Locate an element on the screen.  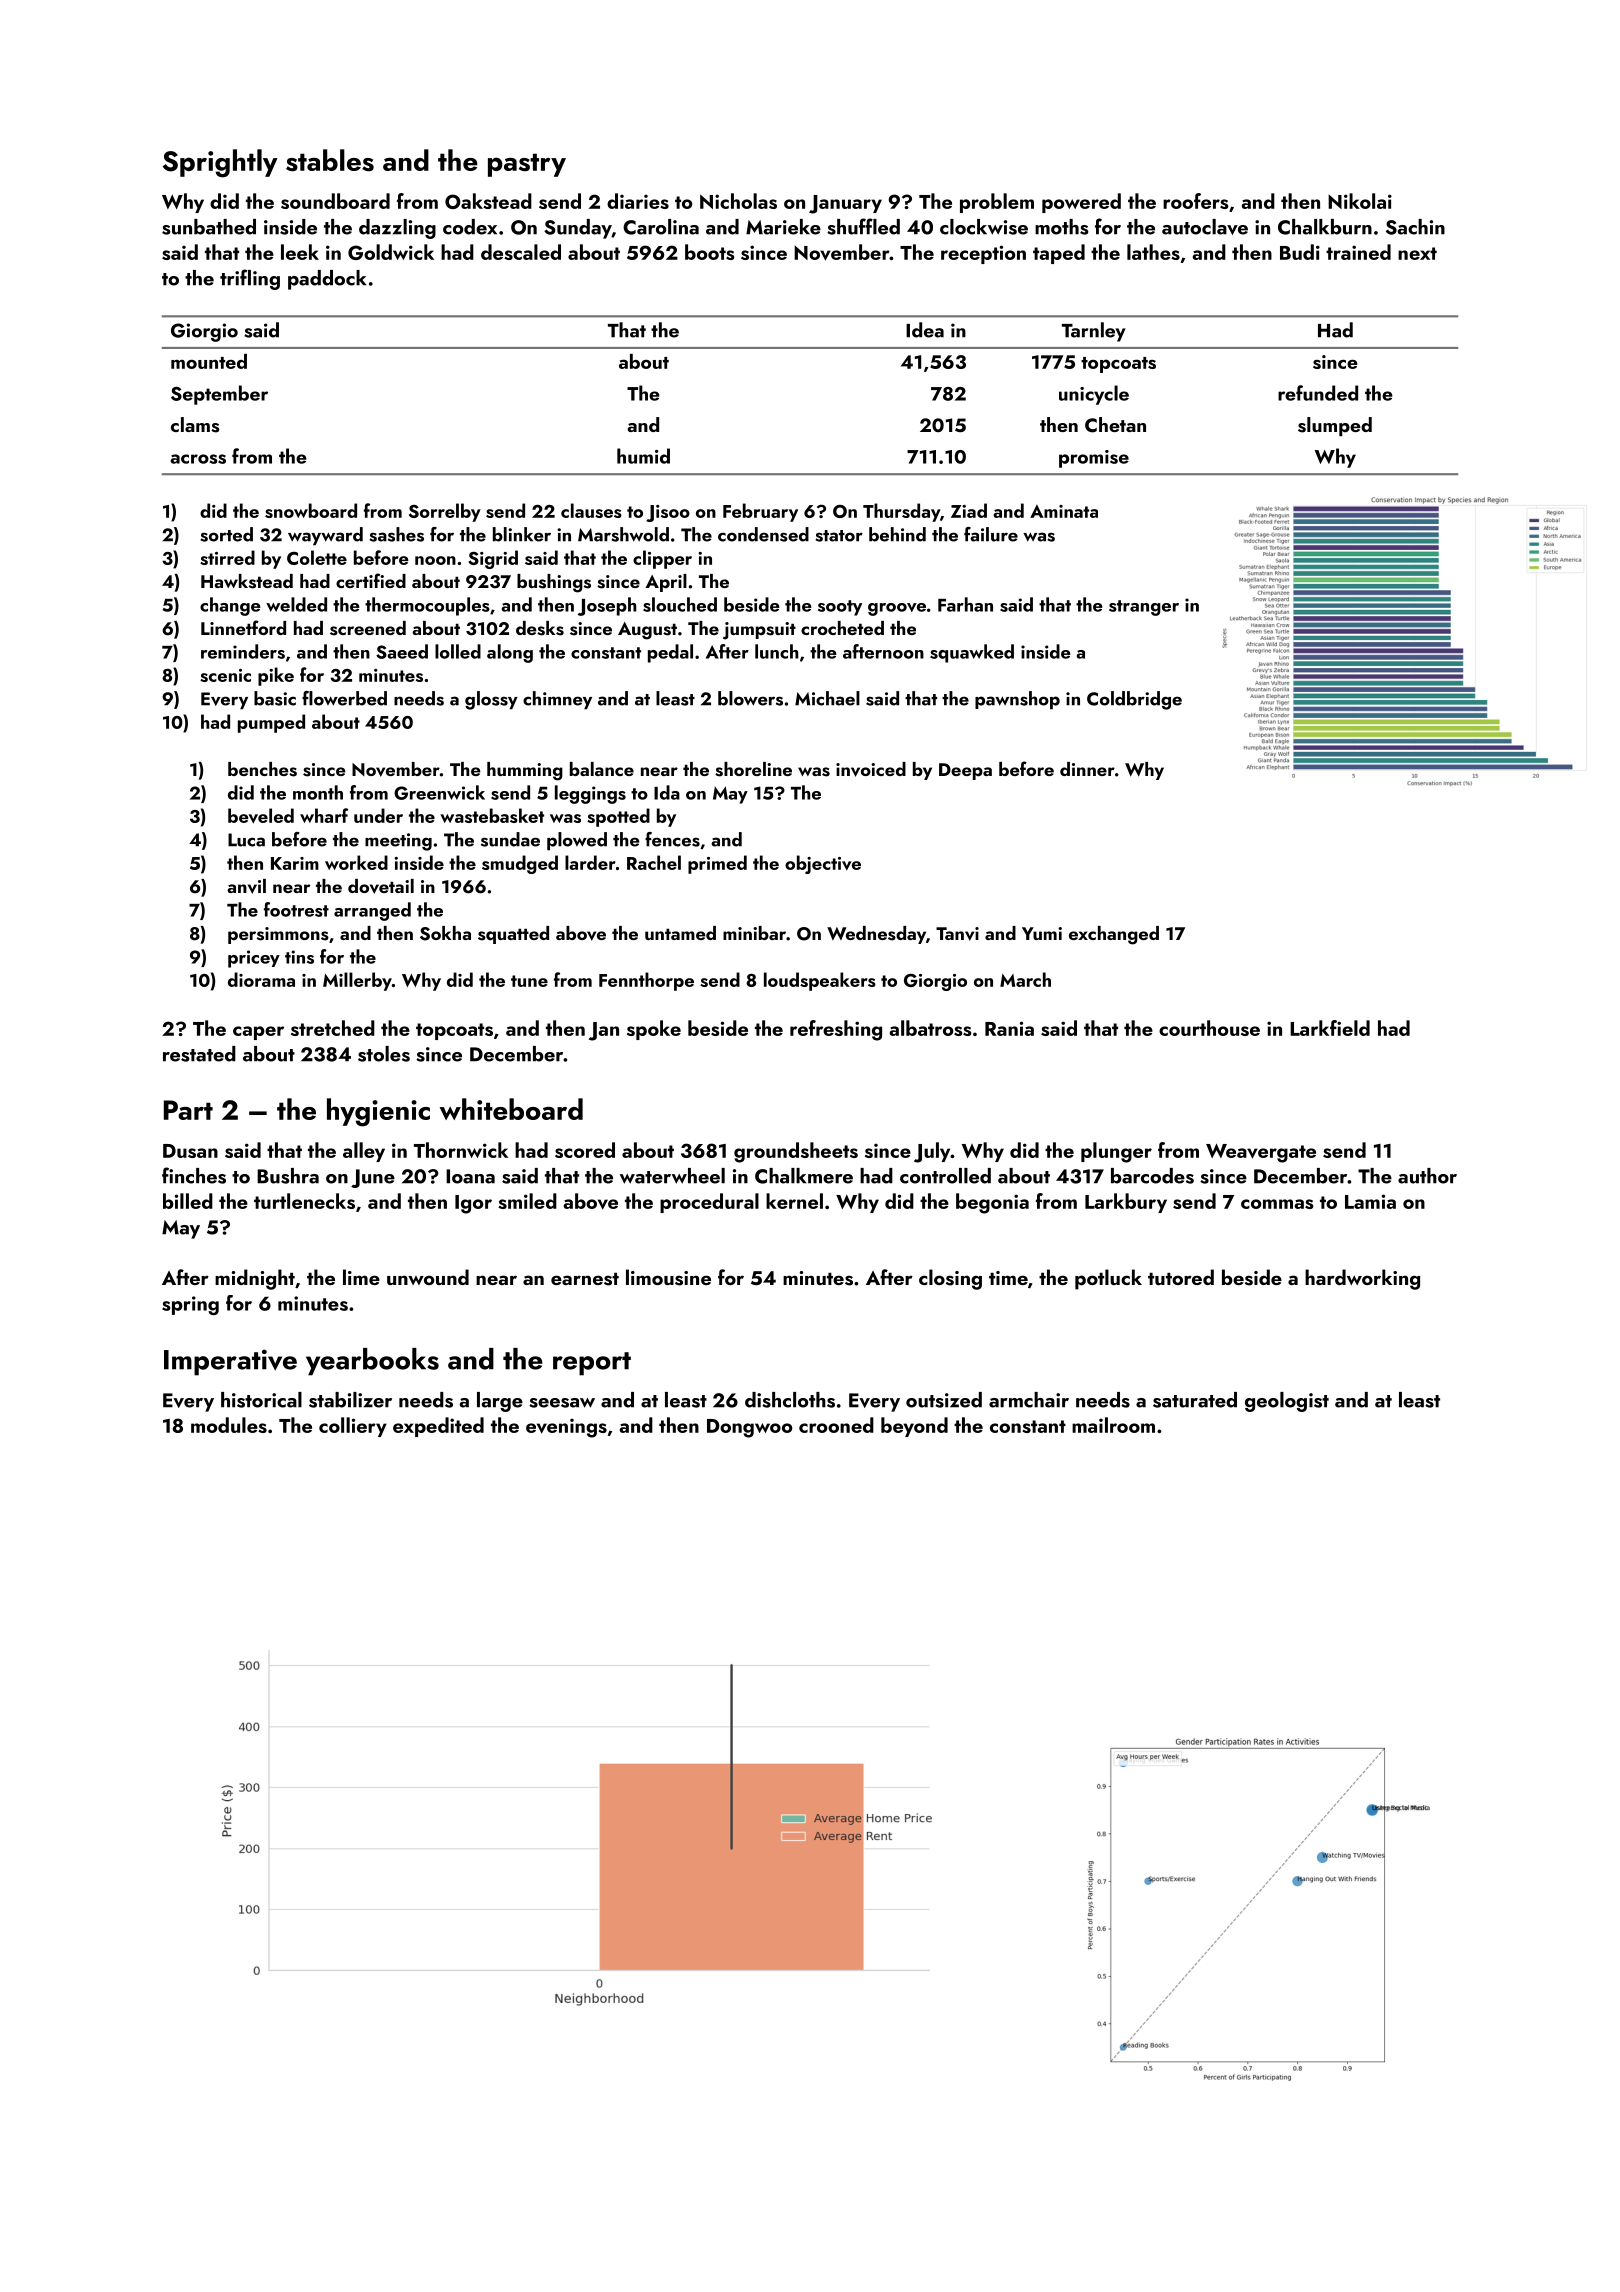
sunbathed is located at coordinates (209, 227).
